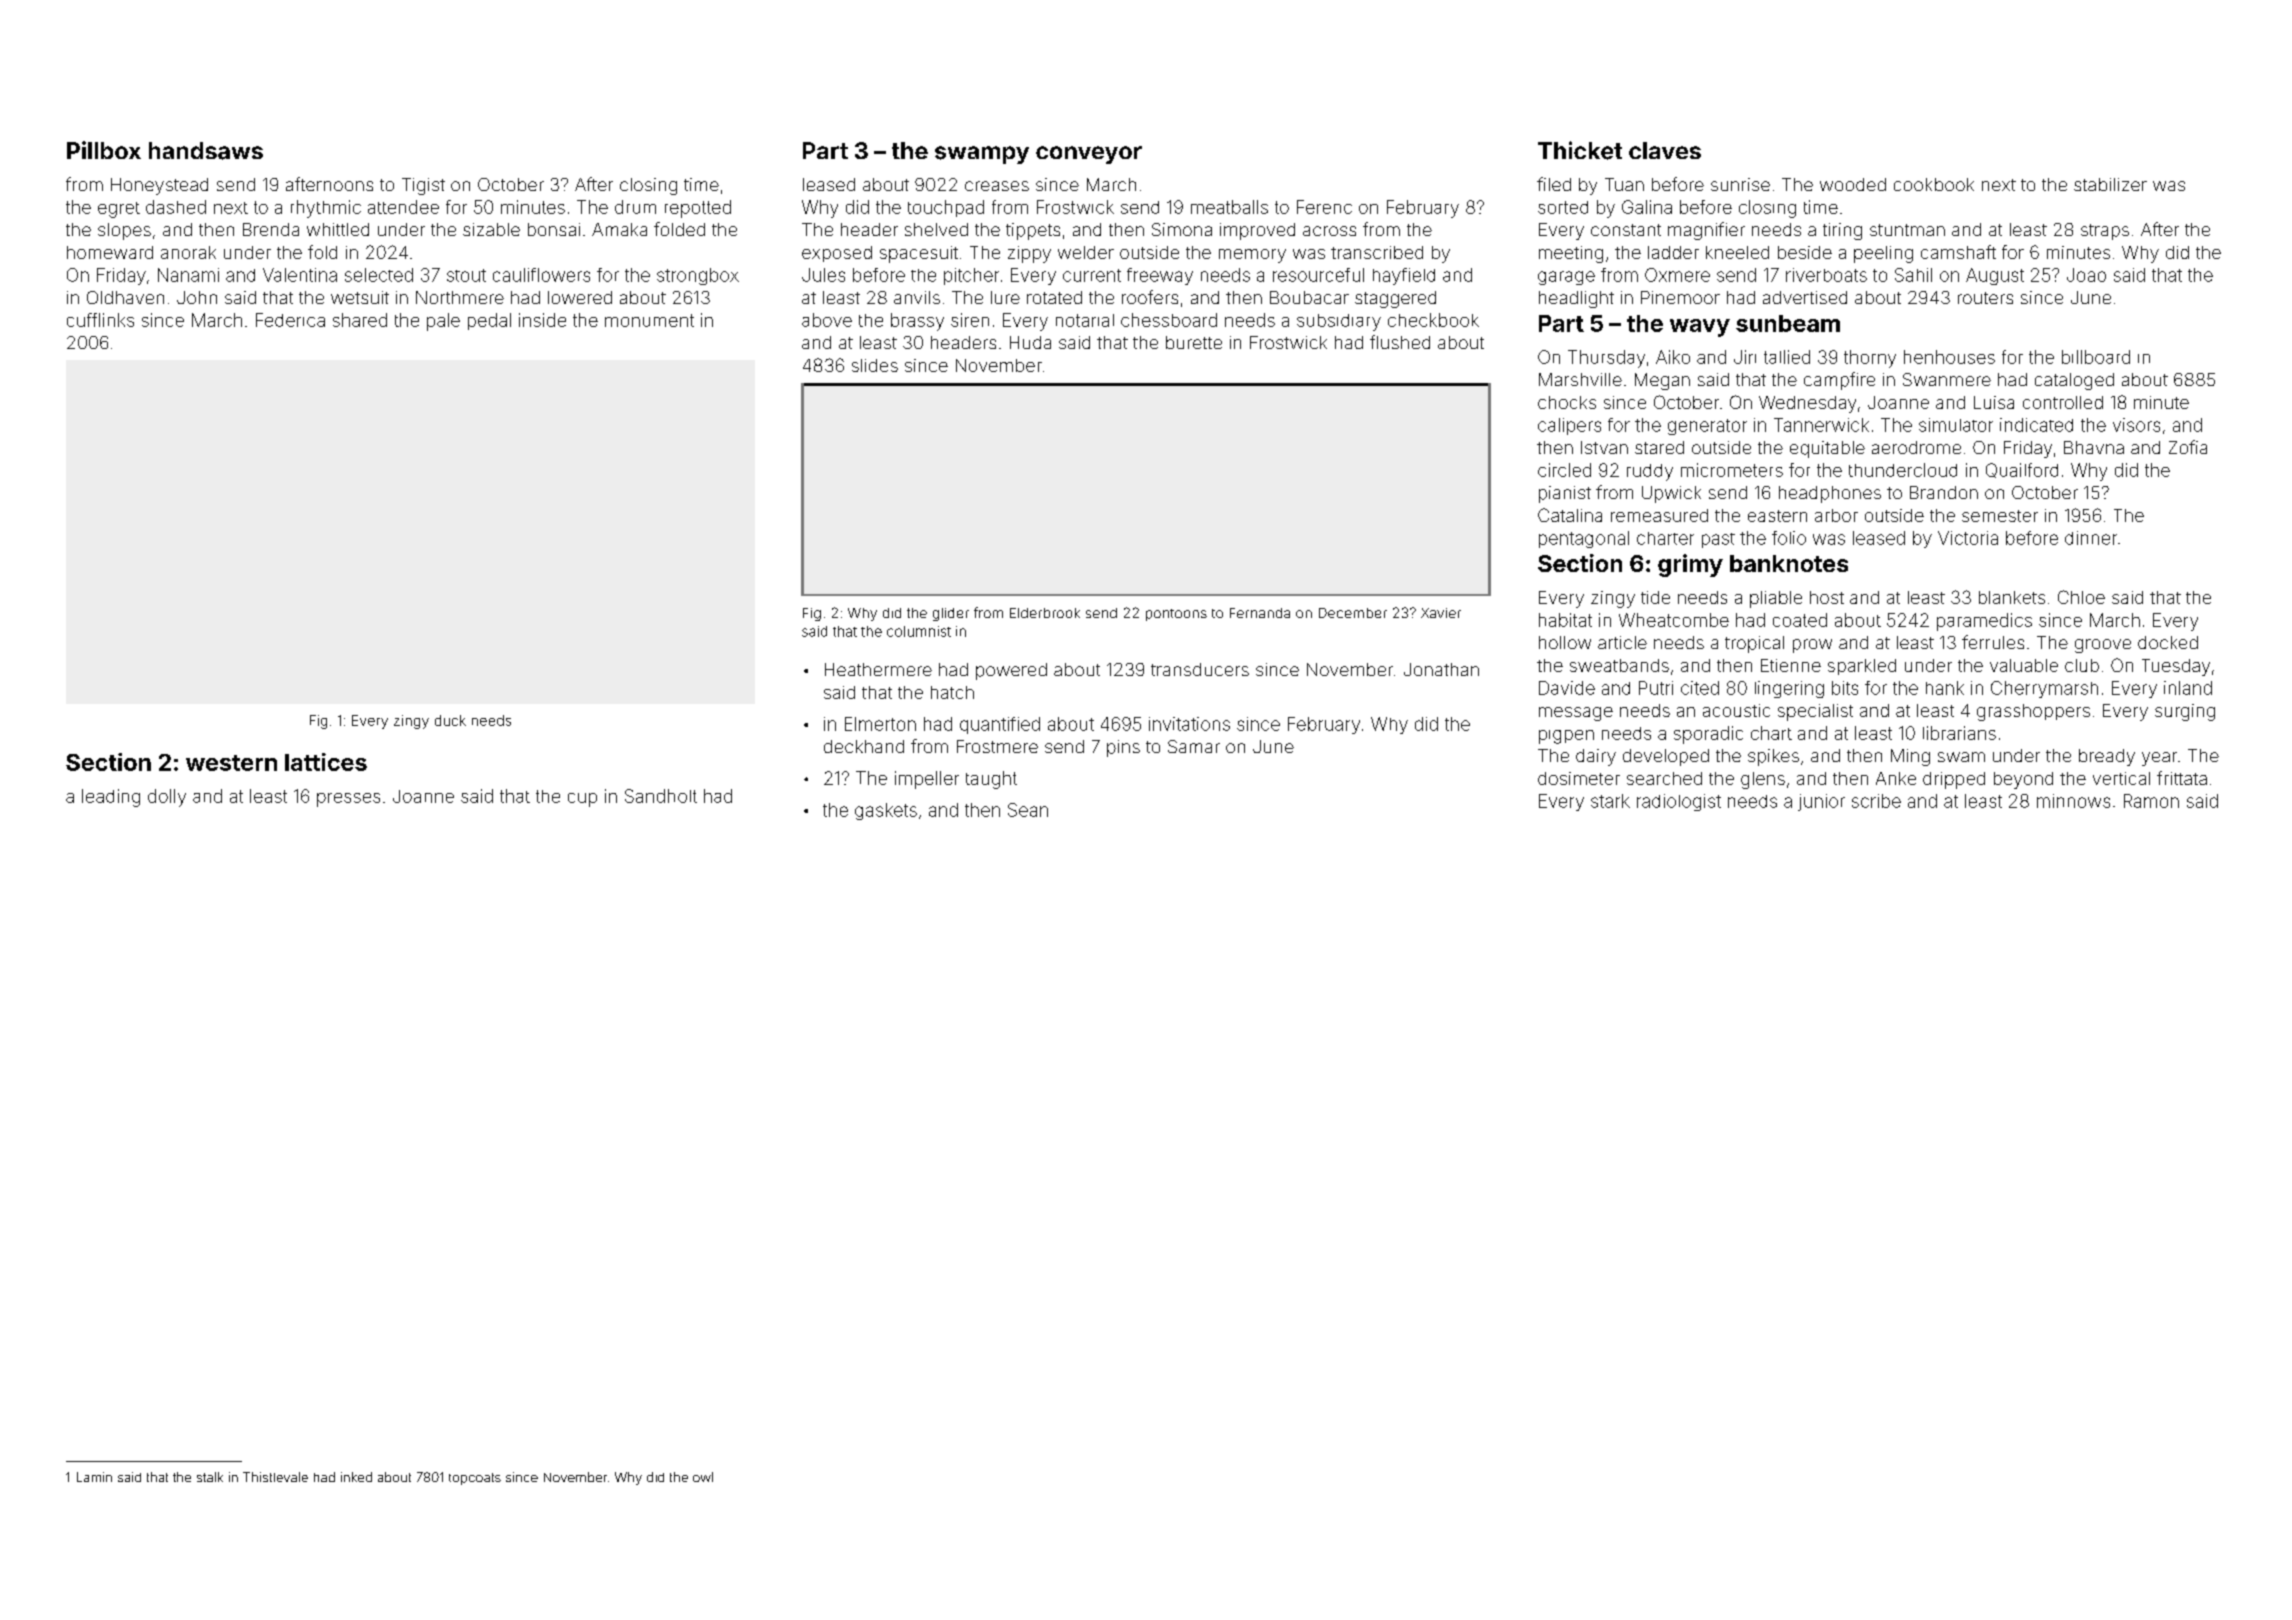 Image resolution: width=2292 pixels, height=1620 pixels. I want to click on visors, so click(2136, 425).
